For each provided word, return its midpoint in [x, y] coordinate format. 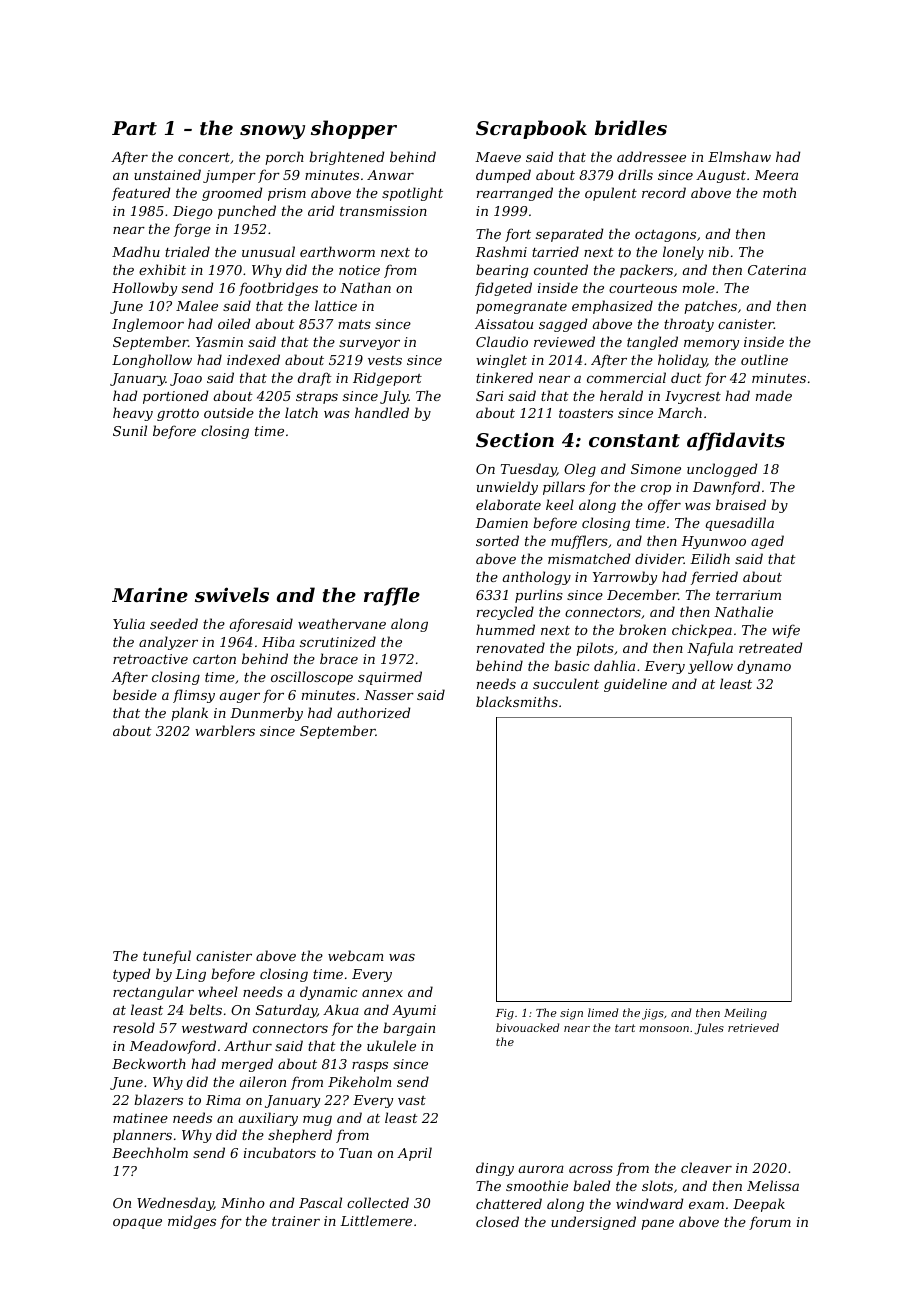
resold [134, 1027]
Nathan [365, 287]
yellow [710, 667]
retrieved [753, 1027]
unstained [167, 174]
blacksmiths [517, 701]
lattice [336, 305]
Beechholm [150, 1152]
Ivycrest [693, 397]
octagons [665, 236]
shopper [354, 129]
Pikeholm [360, 1081]
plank [189, 714]
